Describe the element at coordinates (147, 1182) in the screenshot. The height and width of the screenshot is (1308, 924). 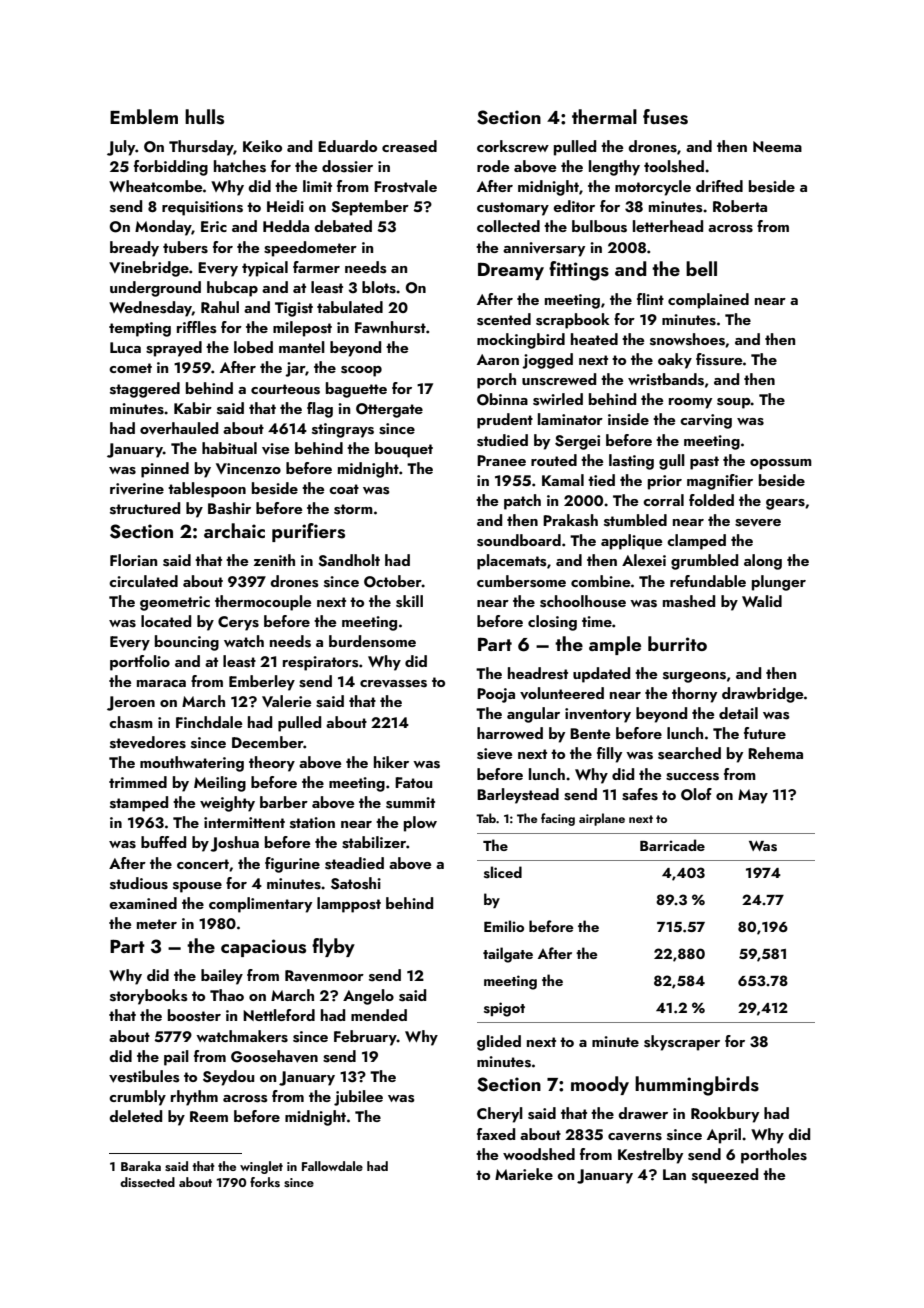
I see `dissected` at that location.
